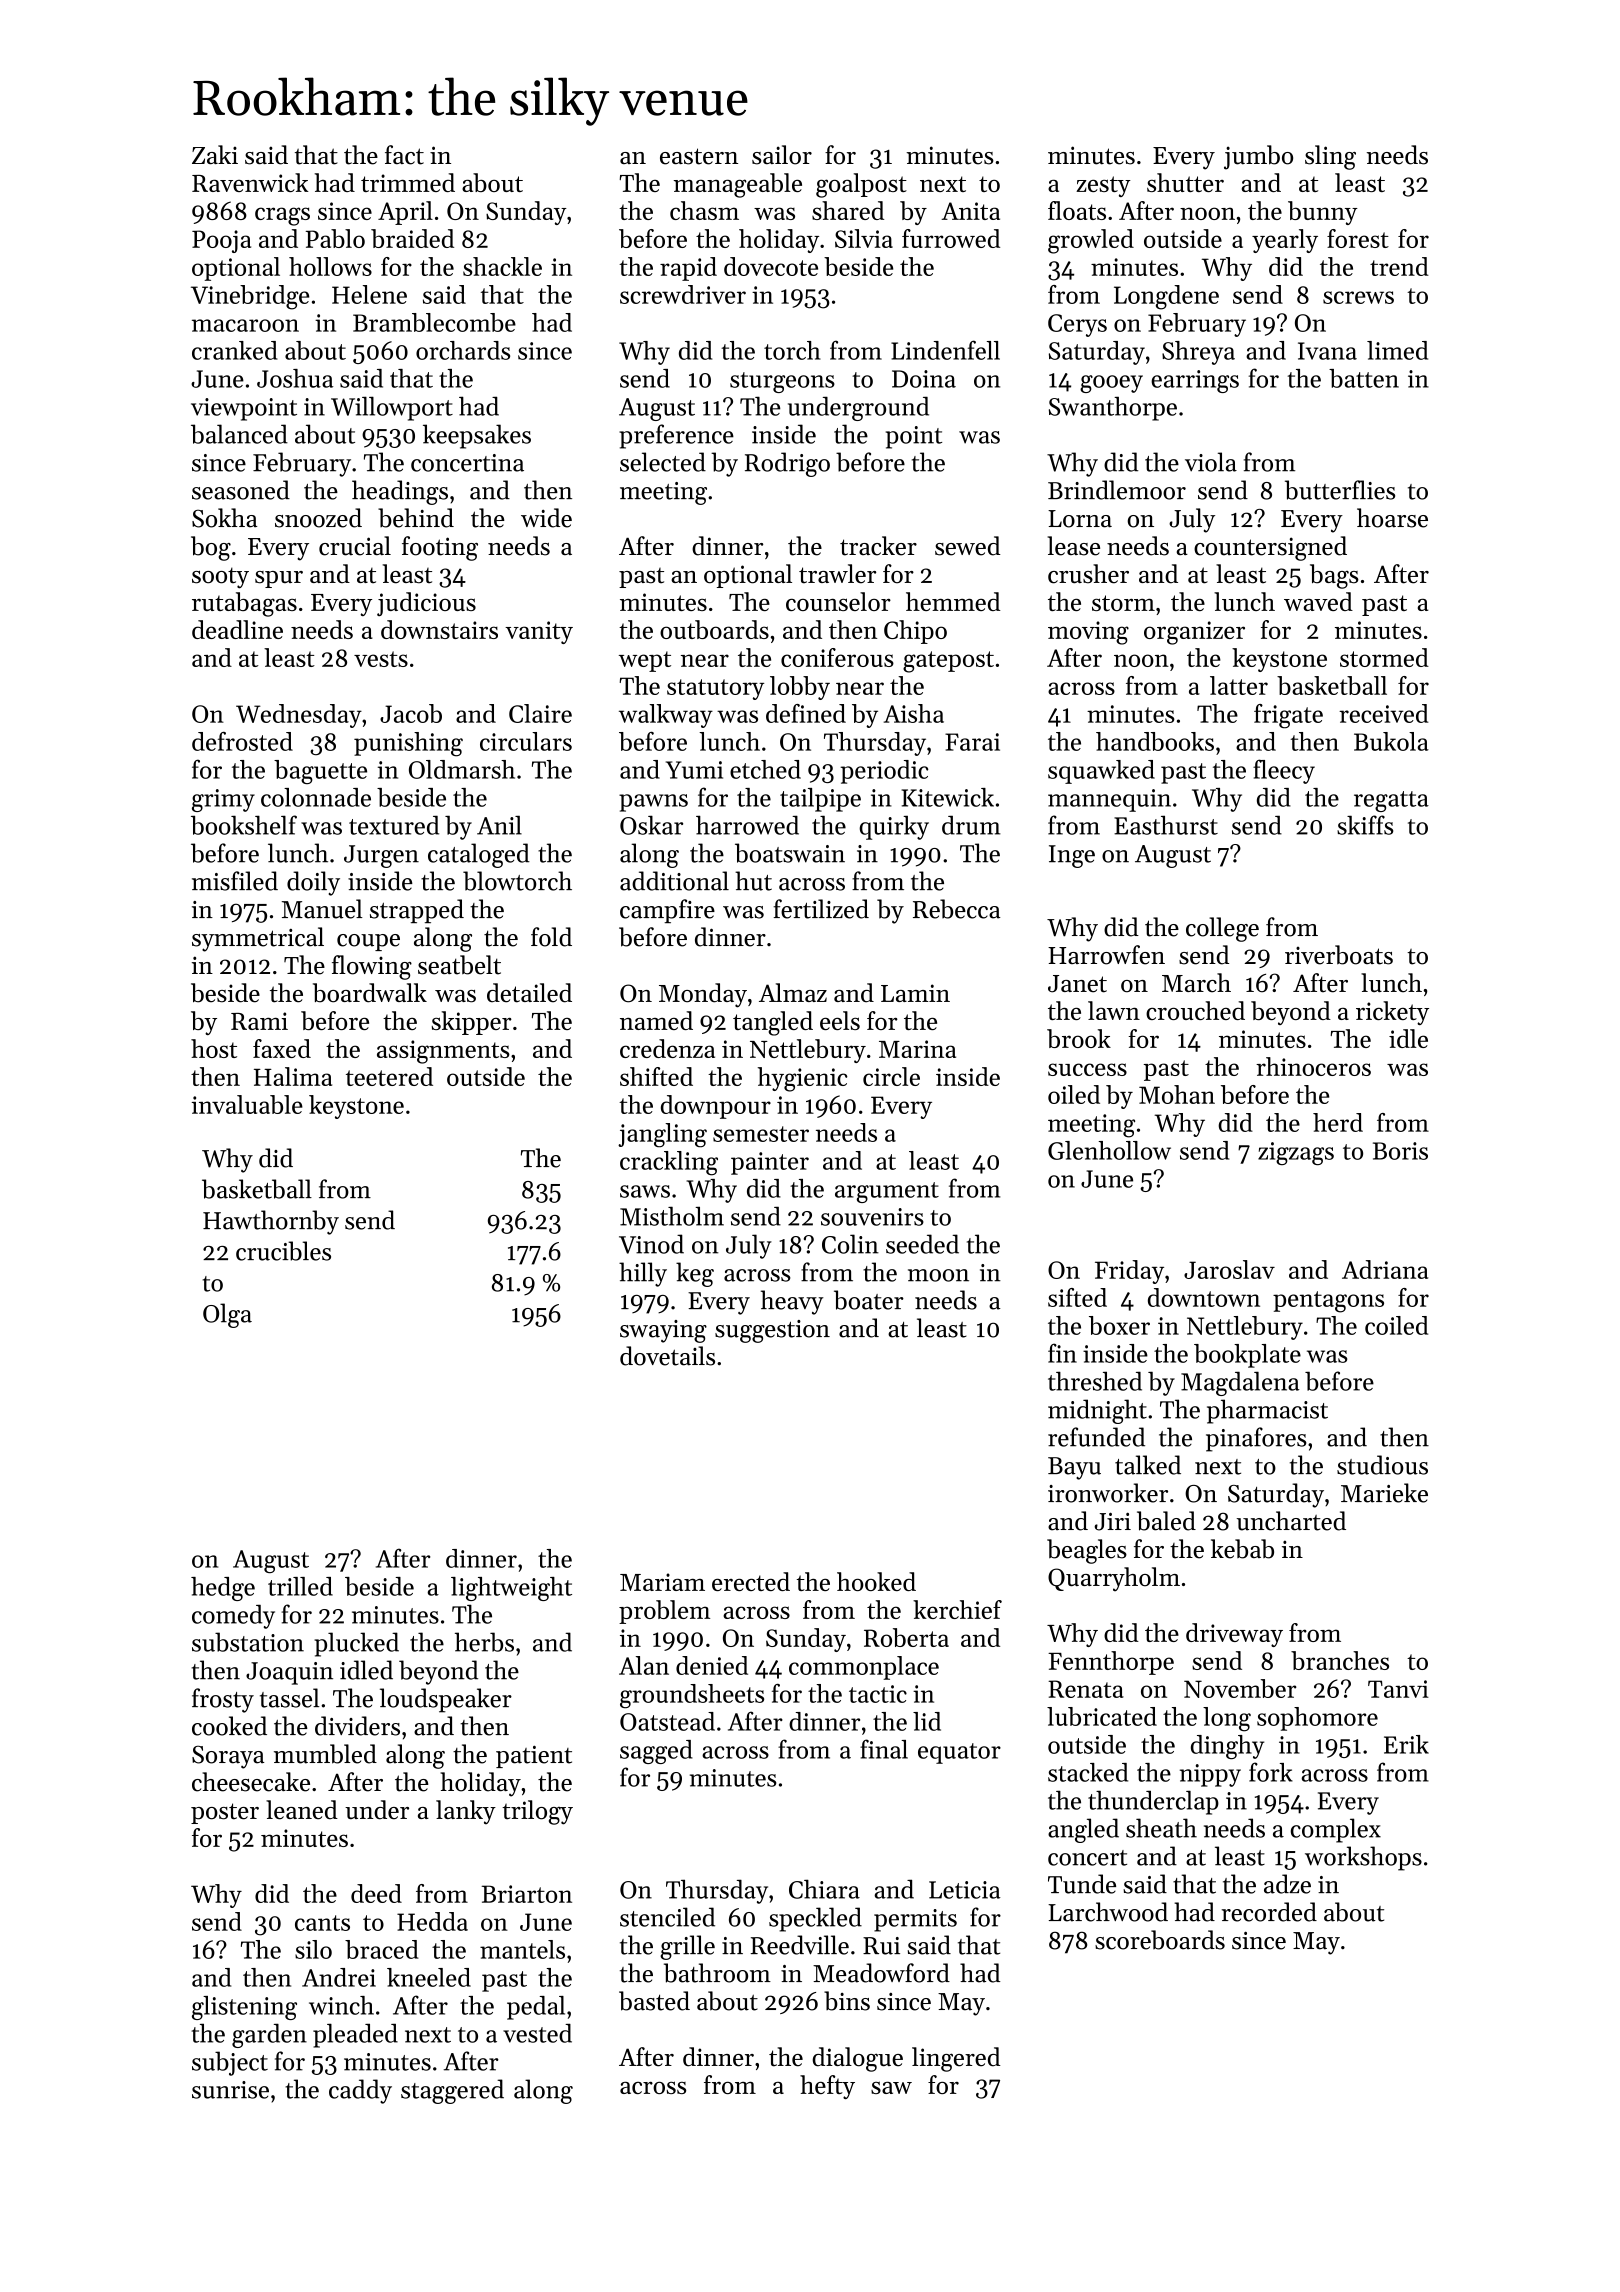 Image resolution: width=1620 pixels, height=2292 pixels. I want to click on boxer, so click(1119, 1325).
